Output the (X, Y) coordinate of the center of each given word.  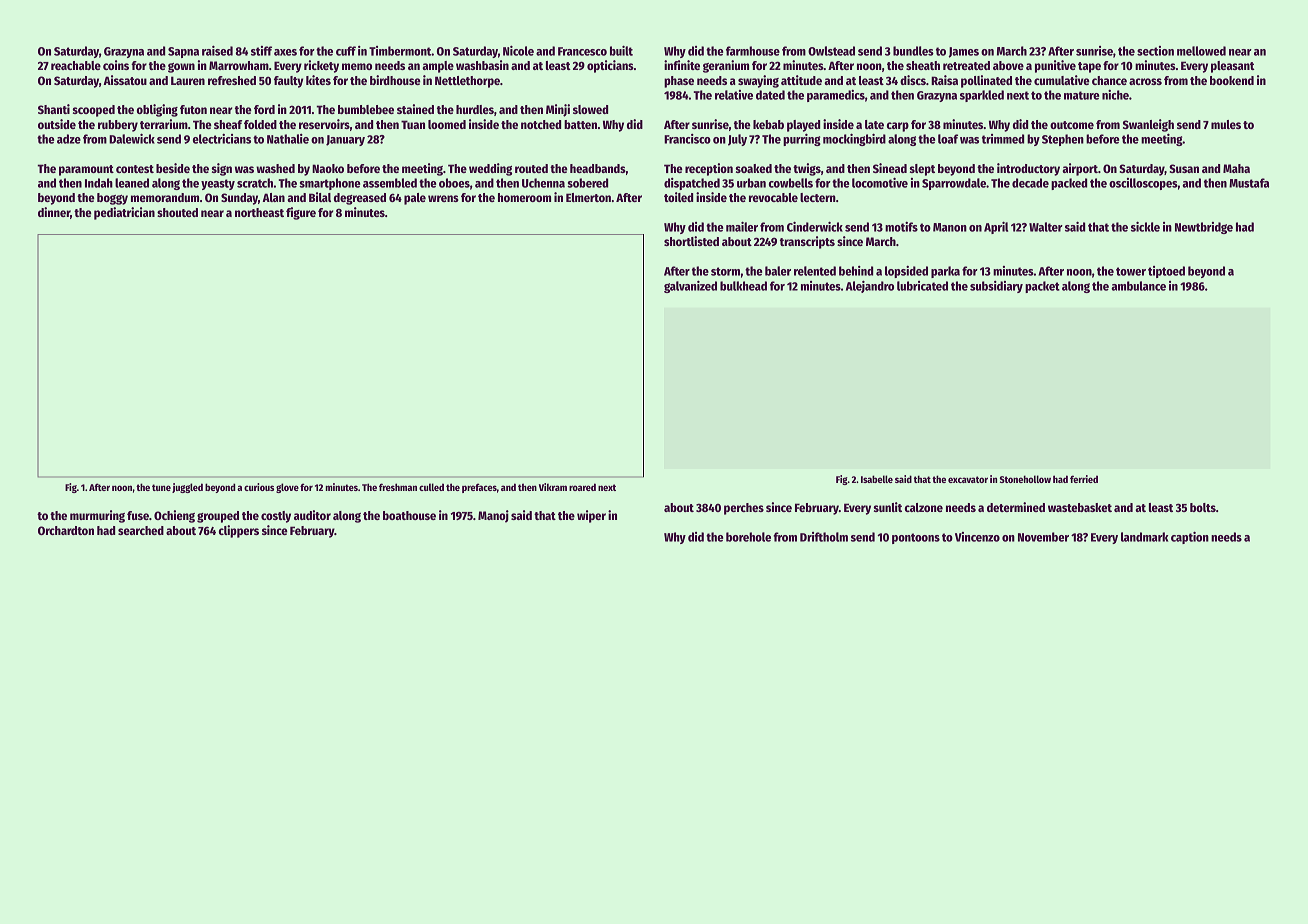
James (964, 52)
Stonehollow (1025, 479)
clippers (239, 531)
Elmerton (588, 197)
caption (1190, 538)
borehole (748, 537)
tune (161, 487)
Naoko (328, 168)
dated (770, 95)
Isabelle (877, 479)
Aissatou (125, 80)
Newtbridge (1204, 228)
